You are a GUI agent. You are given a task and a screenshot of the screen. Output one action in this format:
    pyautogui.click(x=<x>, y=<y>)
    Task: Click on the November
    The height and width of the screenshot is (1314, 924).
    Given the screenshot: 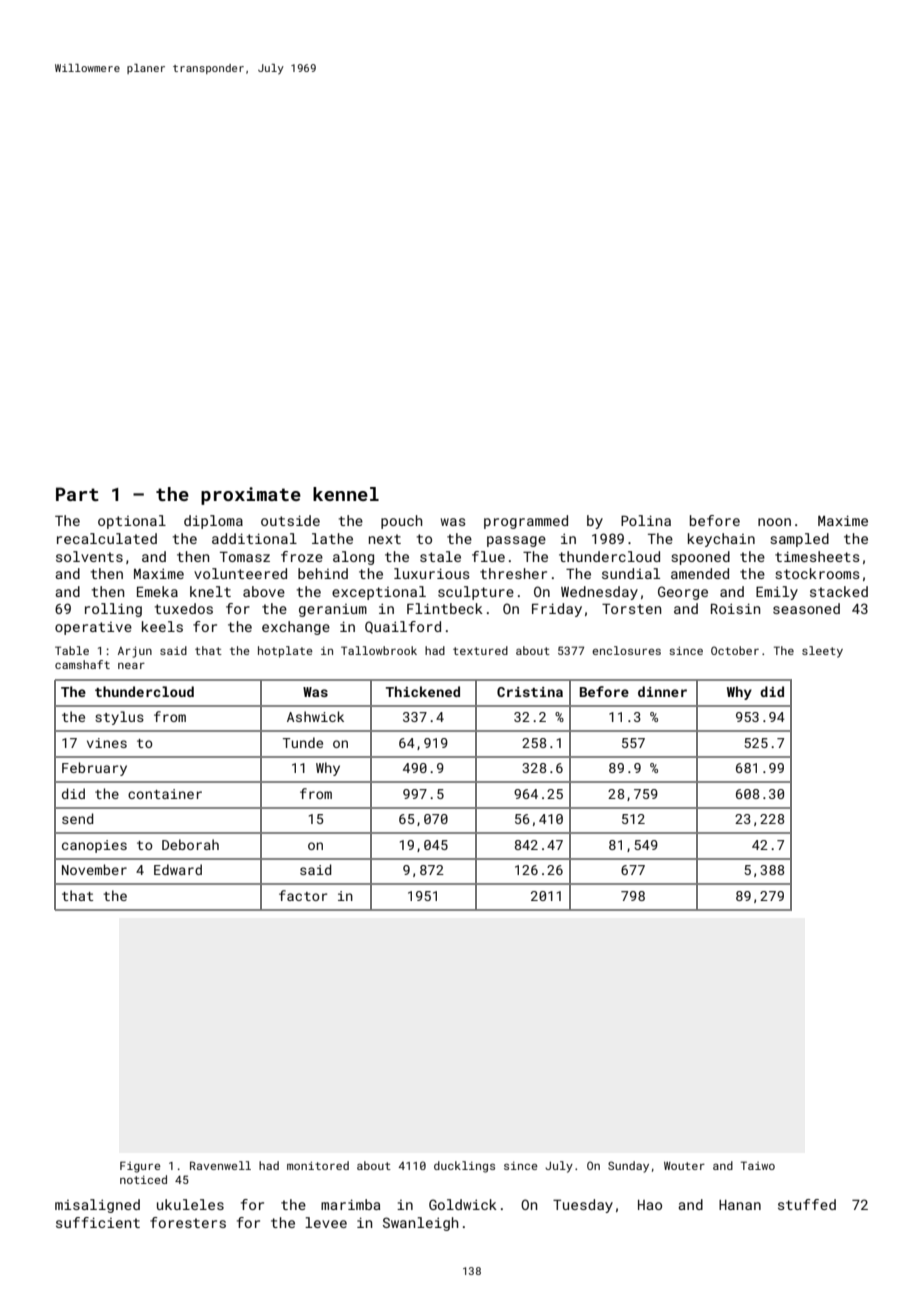 What is the action you would take?
    pyautogui.click(x=94, y=869)
